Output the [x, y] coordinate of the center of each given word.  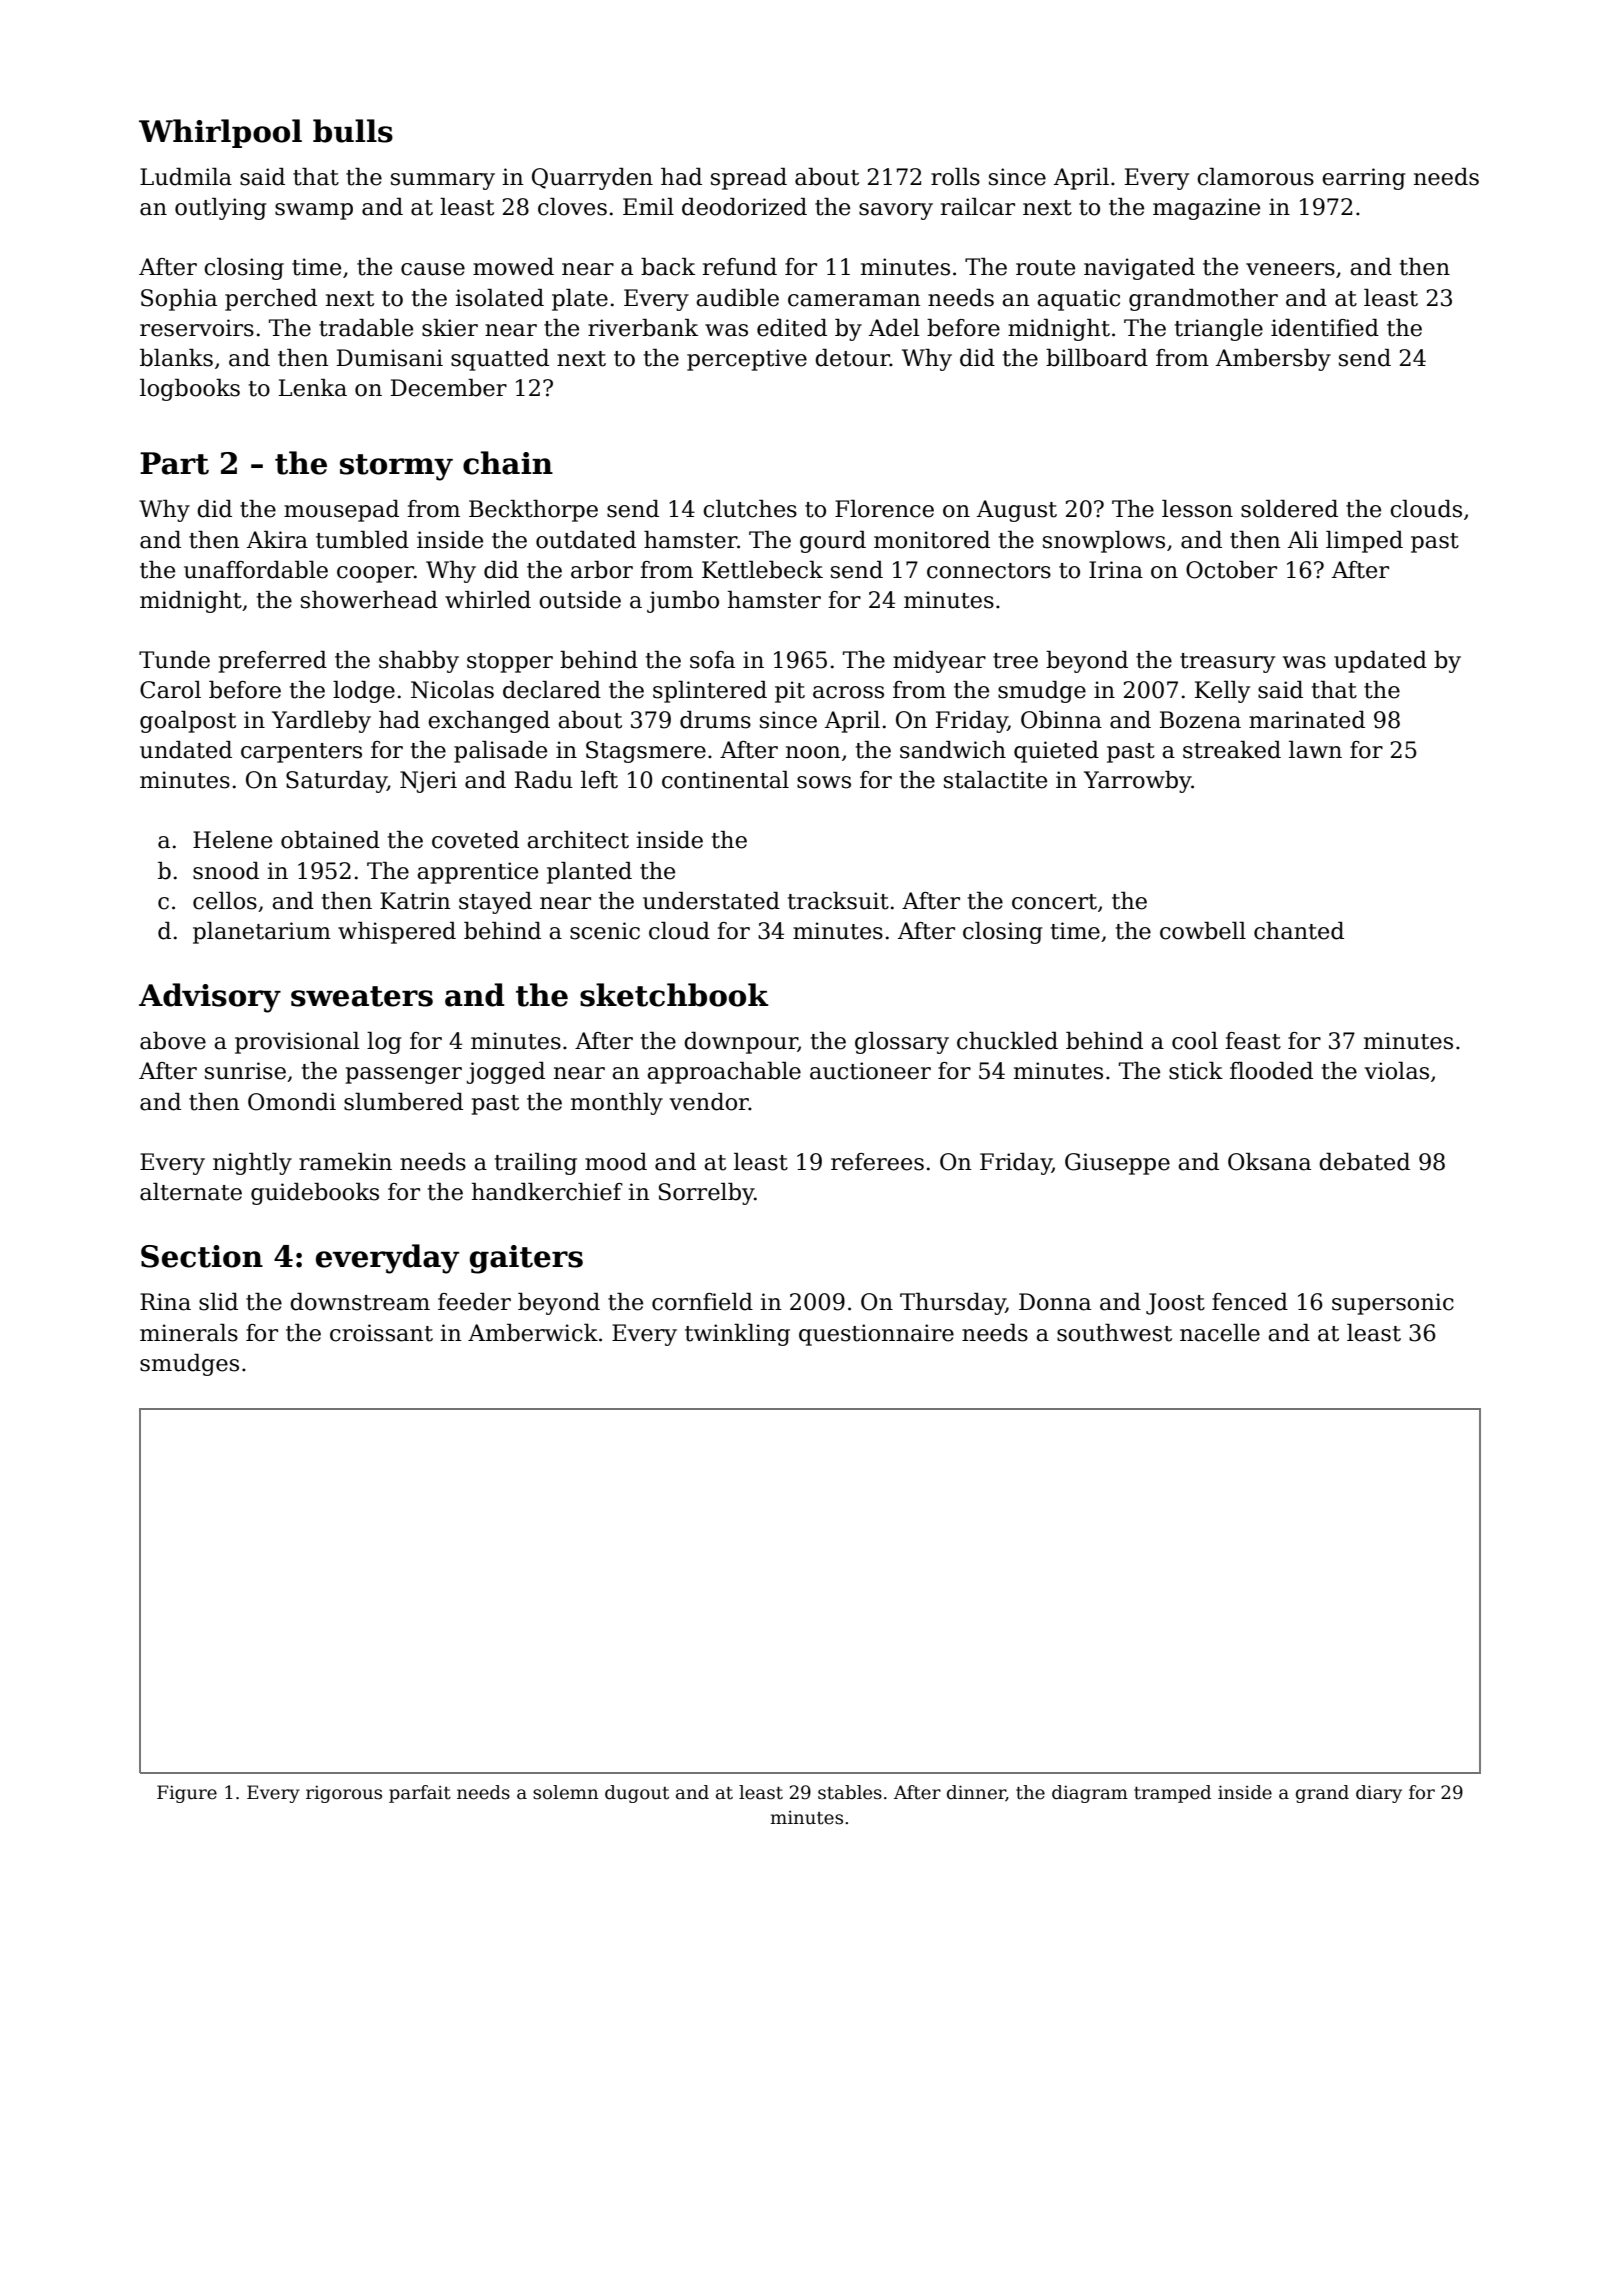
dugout [637, 1794]
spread [749, 179]
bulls [353, 131]
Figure [187, 1794]
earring [1364, 179]
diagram [1090, 1794]
